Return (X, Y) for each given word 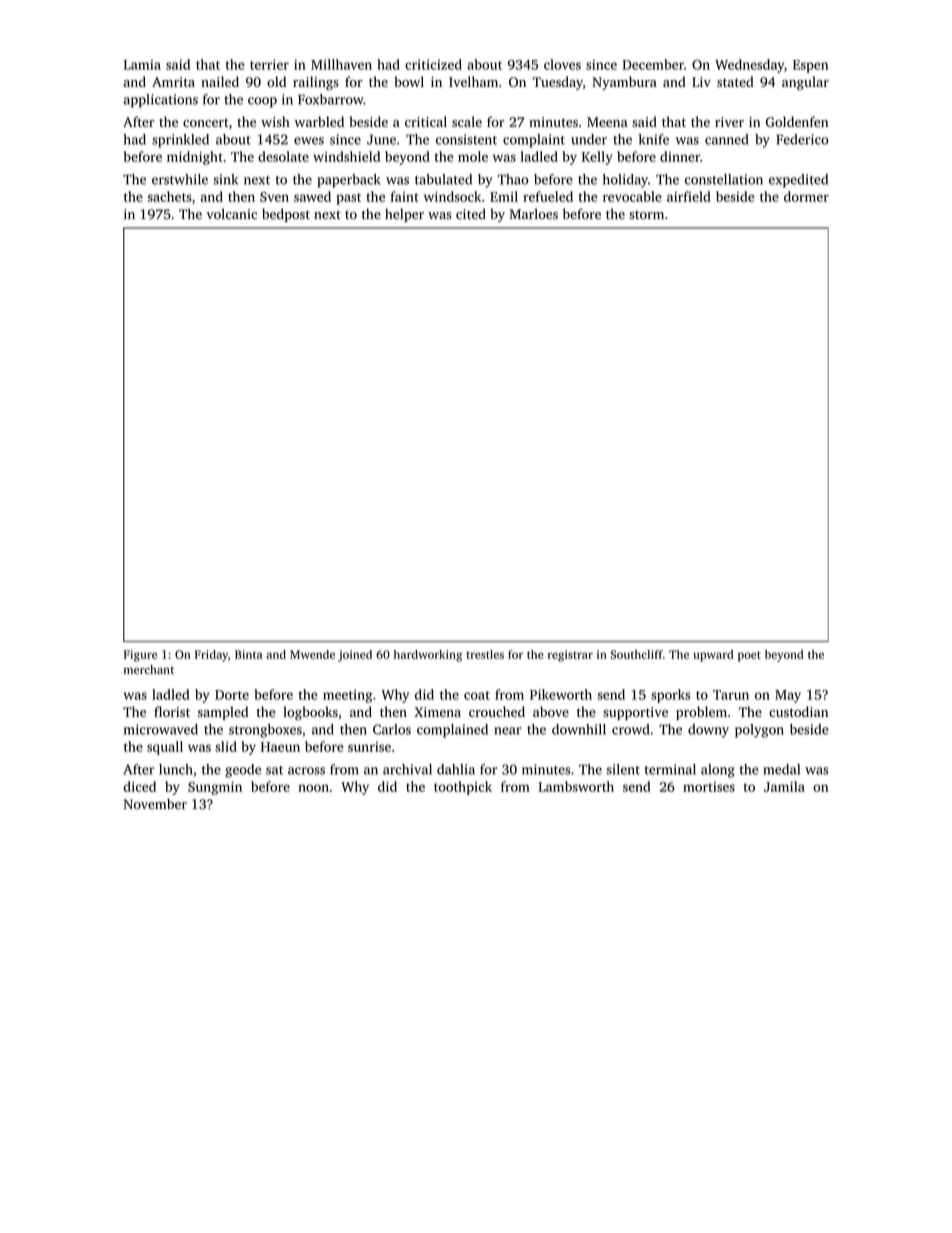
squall (165, 748)
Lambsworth (576, 786)
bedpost (286, 215)
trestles (485, 654)
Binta (248, 654)
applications (160, 101)
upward (713, 656)
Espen (810, 66)
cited (471, 213)
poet (749, 656)
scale (467, 121)
